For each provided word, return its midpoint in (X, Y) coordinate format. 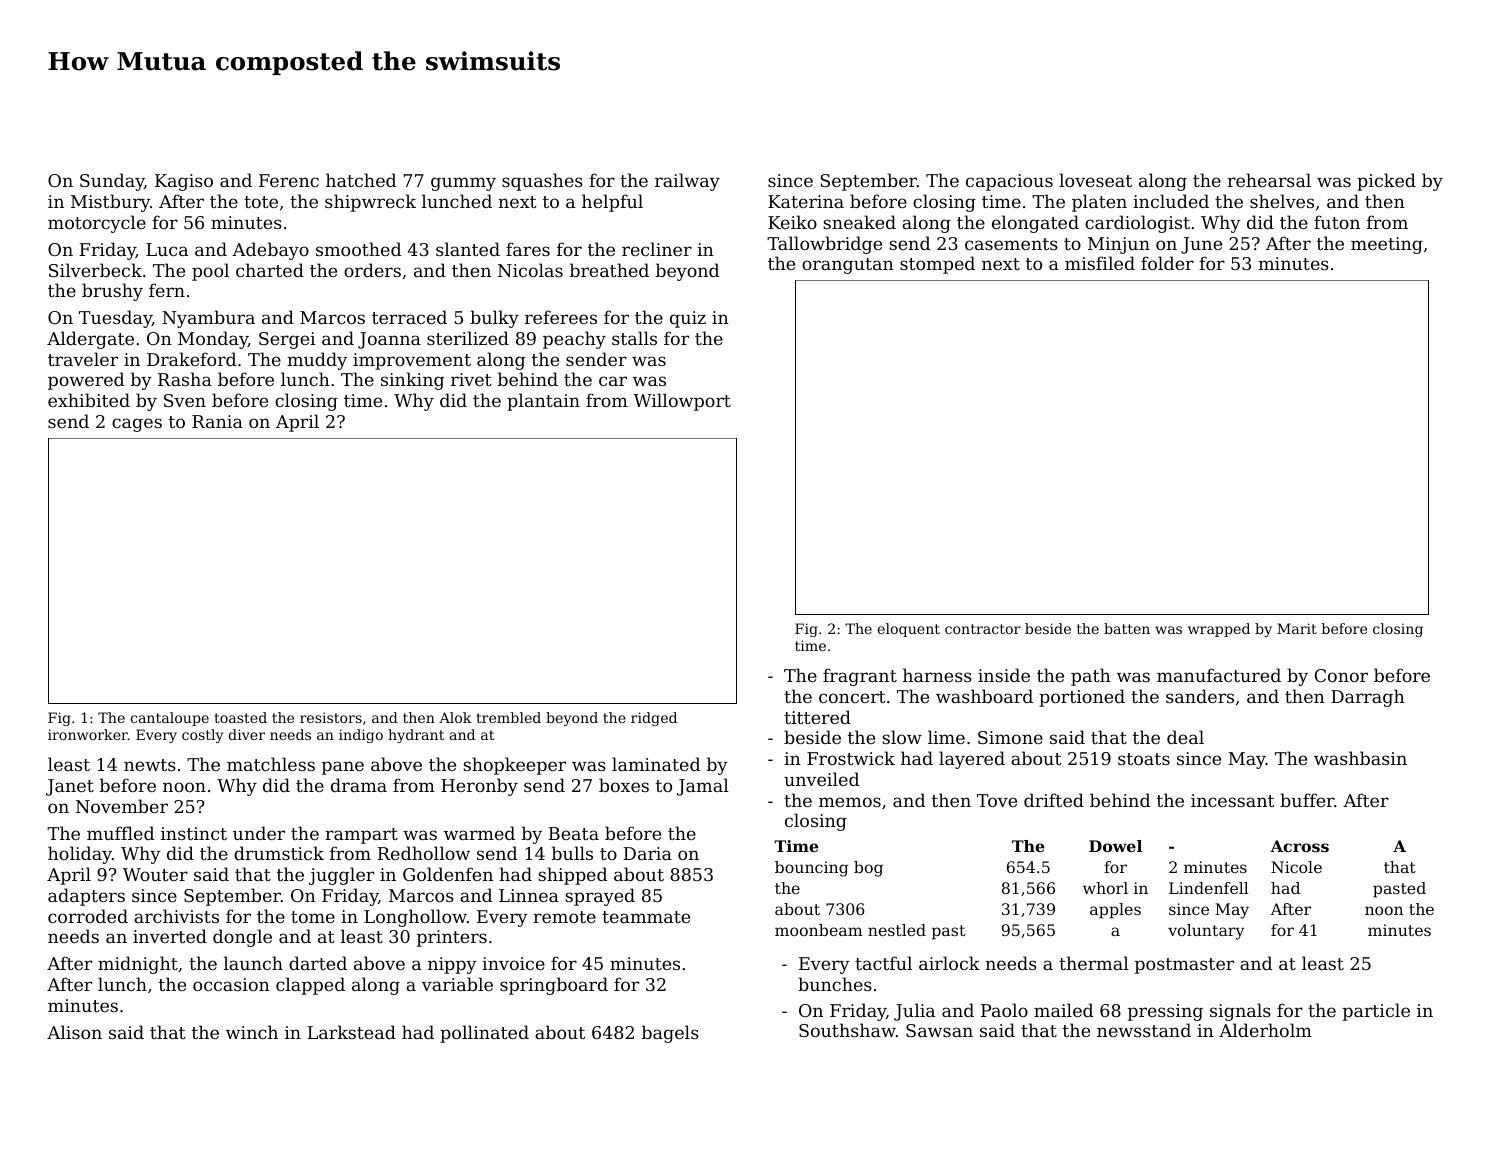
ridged (654, 719)
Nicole (1296, 867)
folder (1167, 263)
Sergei (287, 340)
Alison (74, 1032)
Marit (1297, 628)
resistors (331, 717)
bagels (670, 1034)
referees (561, 317)
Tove (997, 800)
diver (247, 734)
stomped (937, 265)
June (1201, 245)
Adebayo (270, 251)
